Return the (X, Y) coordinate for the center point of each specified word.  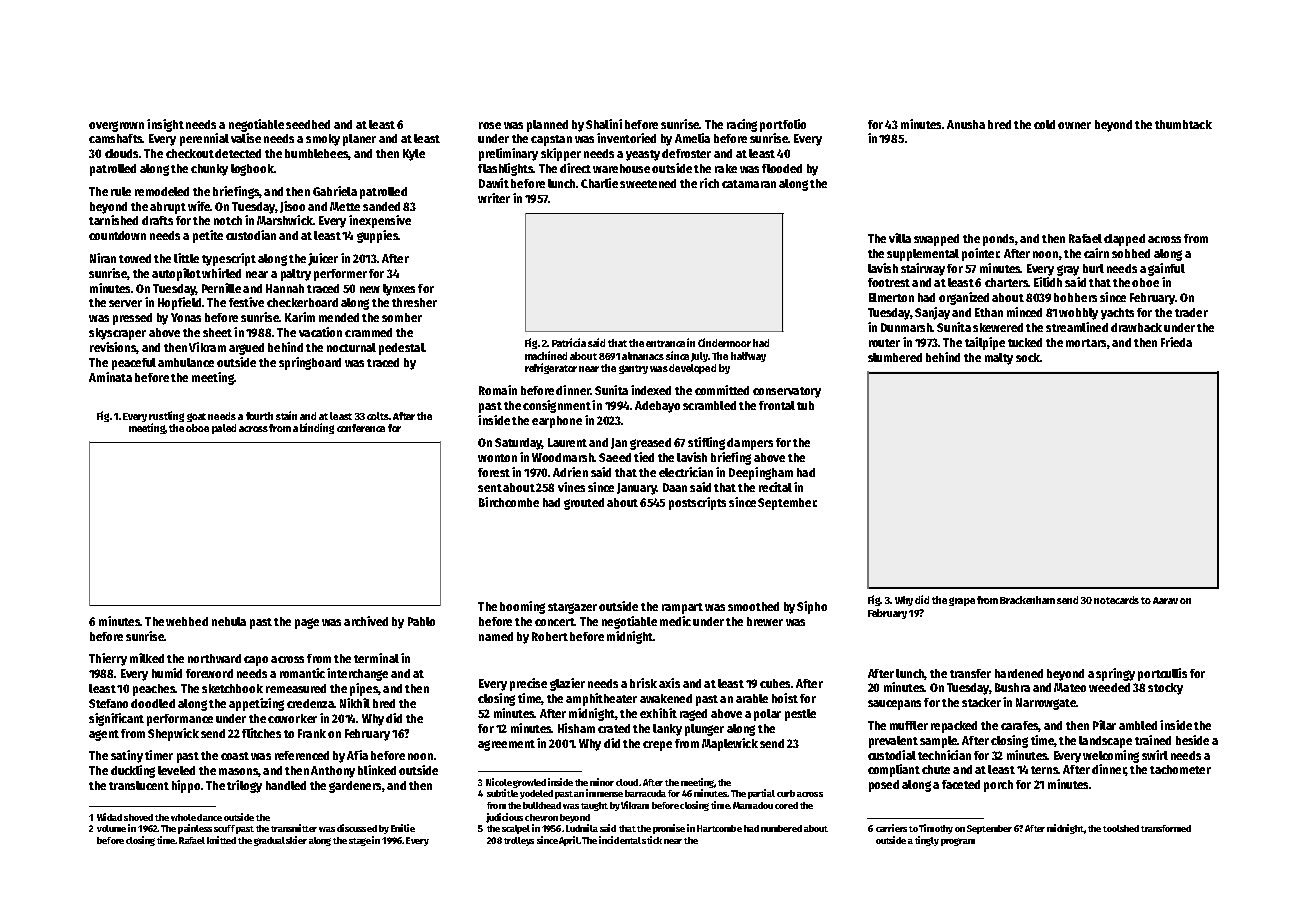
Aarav (1165, 600)
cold (1044, 124)
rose (490, 125)
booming (522, 607)
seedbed (308, 124)
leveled (176, 770)
